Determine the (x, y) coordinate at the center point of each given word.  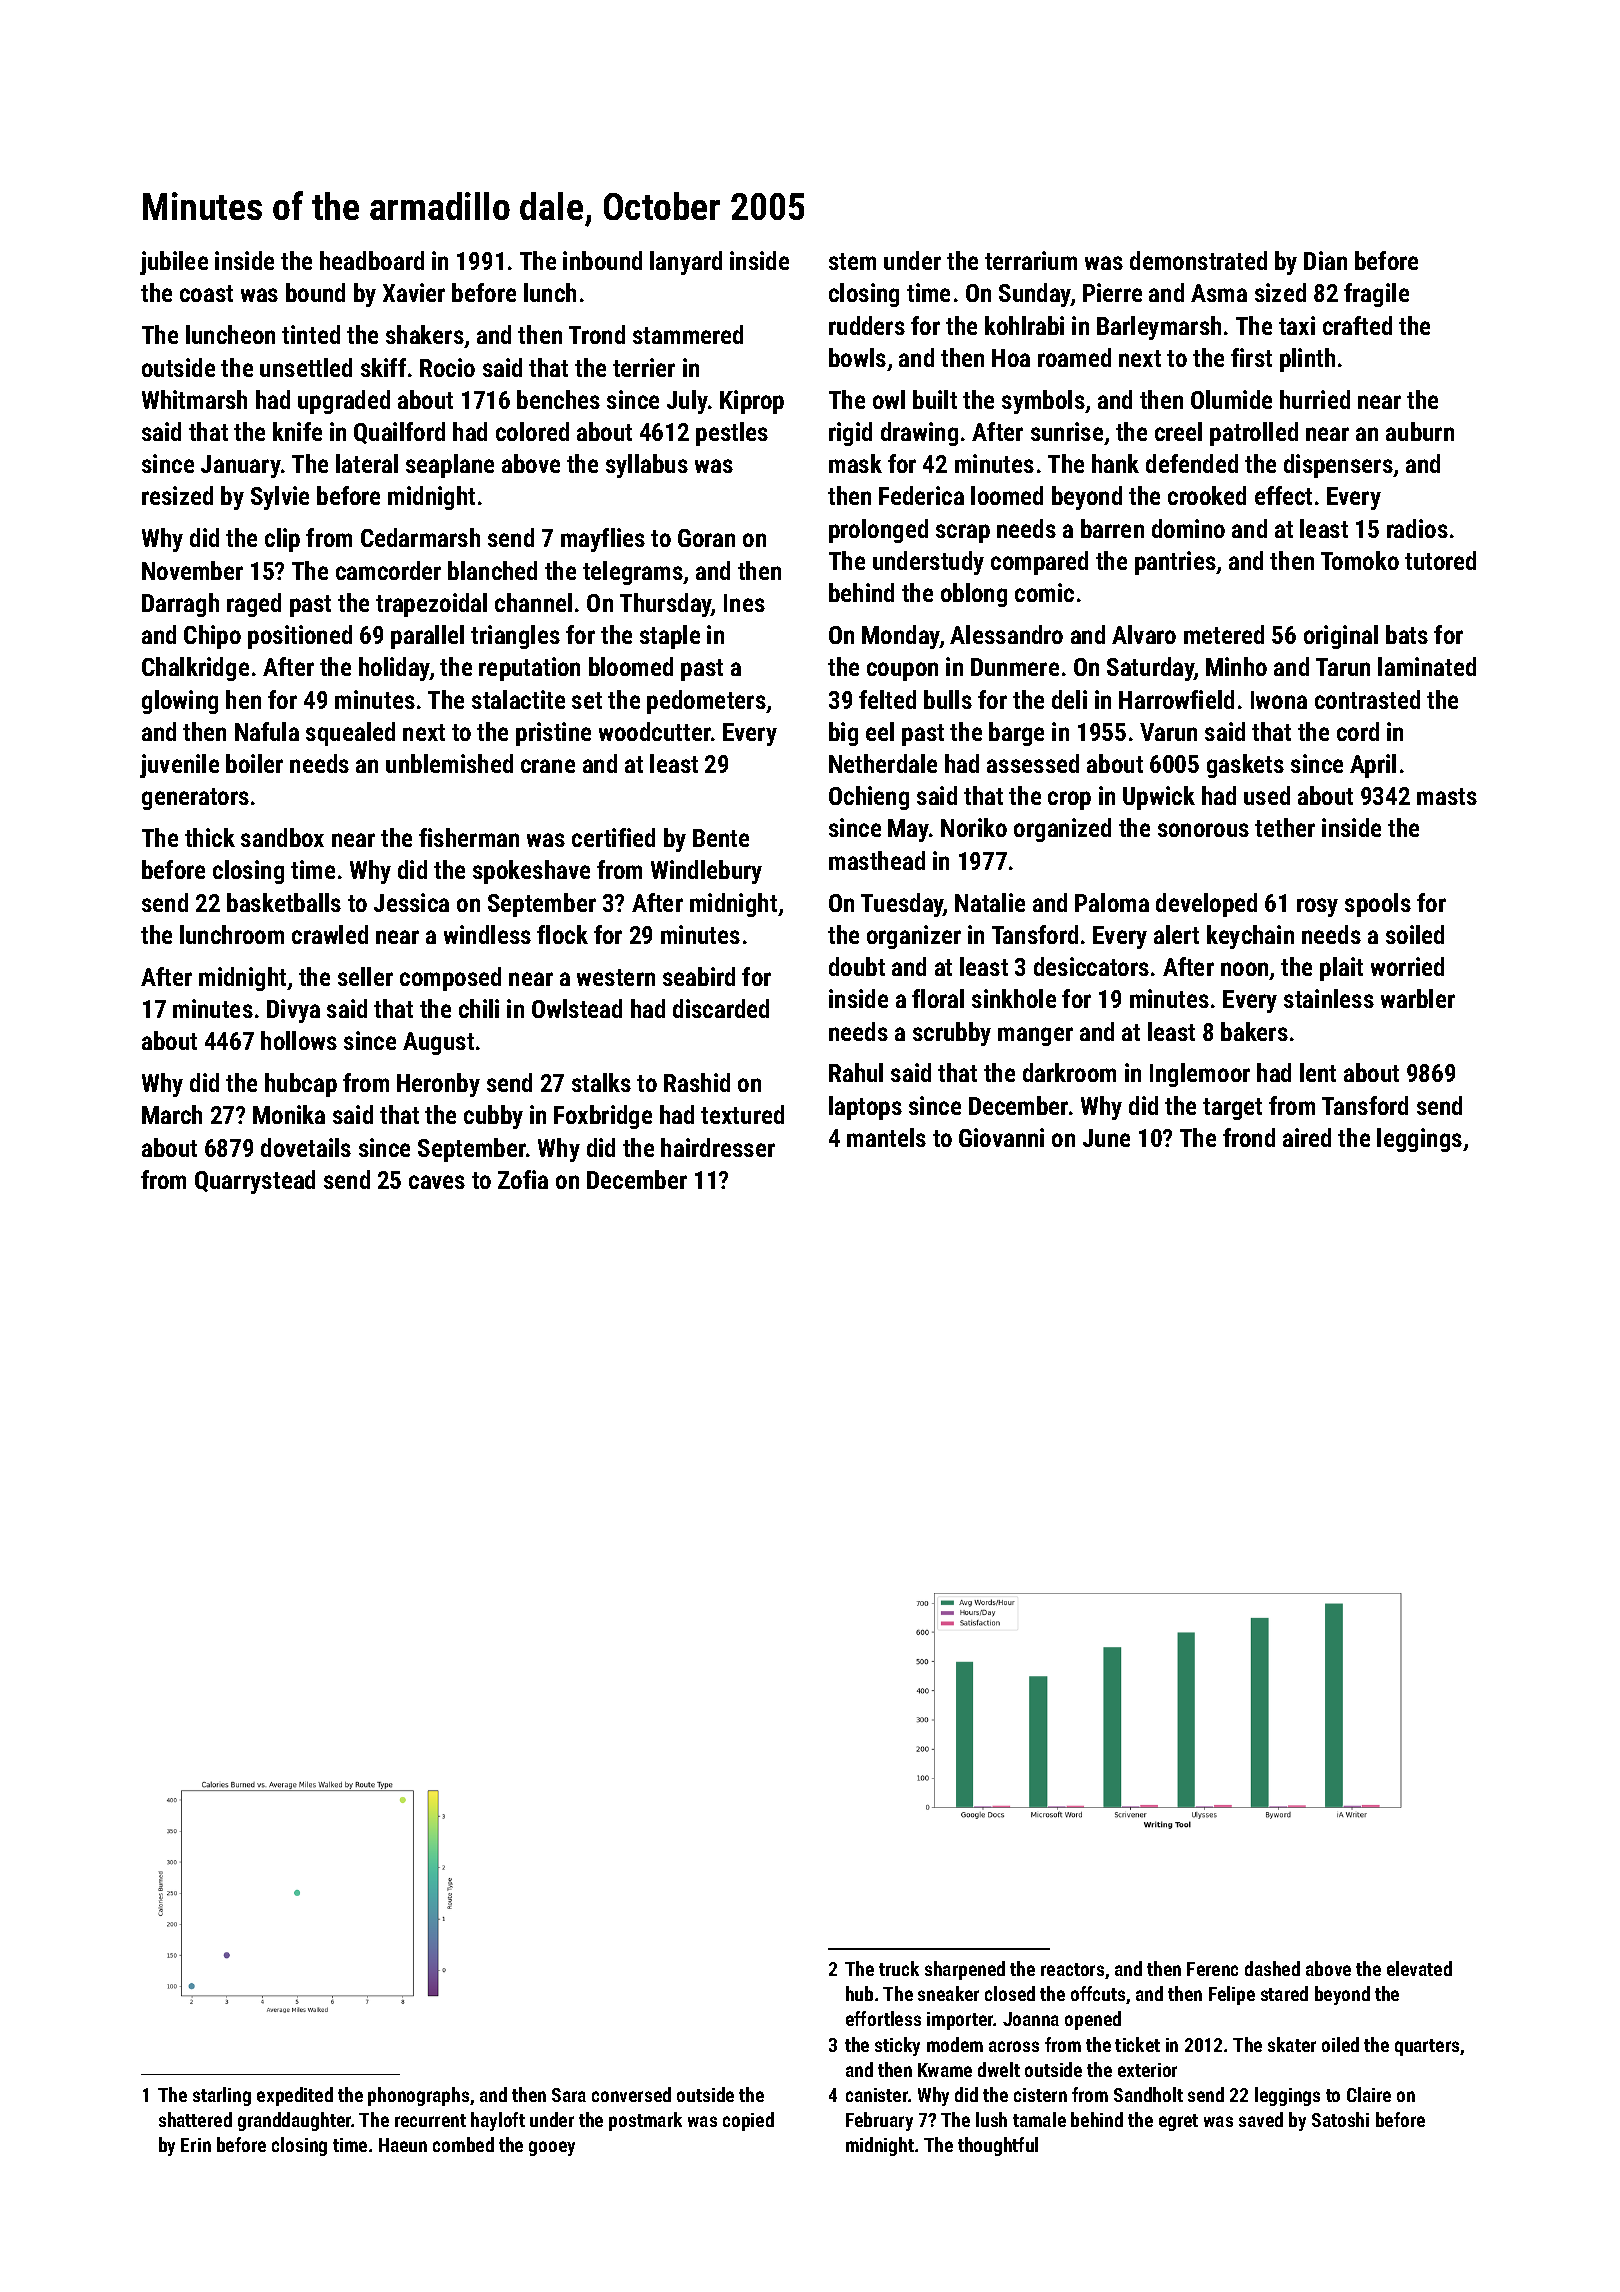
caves (437, 1182)
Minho (1236, 666)
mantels (886, 1137)
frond (1249, 1137)
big (843, 734)
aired (1307, 1137)
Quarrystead (255, 1182)
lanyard (686, 263)
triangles (515, 637)
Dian (1325, 260)
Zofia (523, 1179)
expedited (295, 2096)
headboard (372, 260)
